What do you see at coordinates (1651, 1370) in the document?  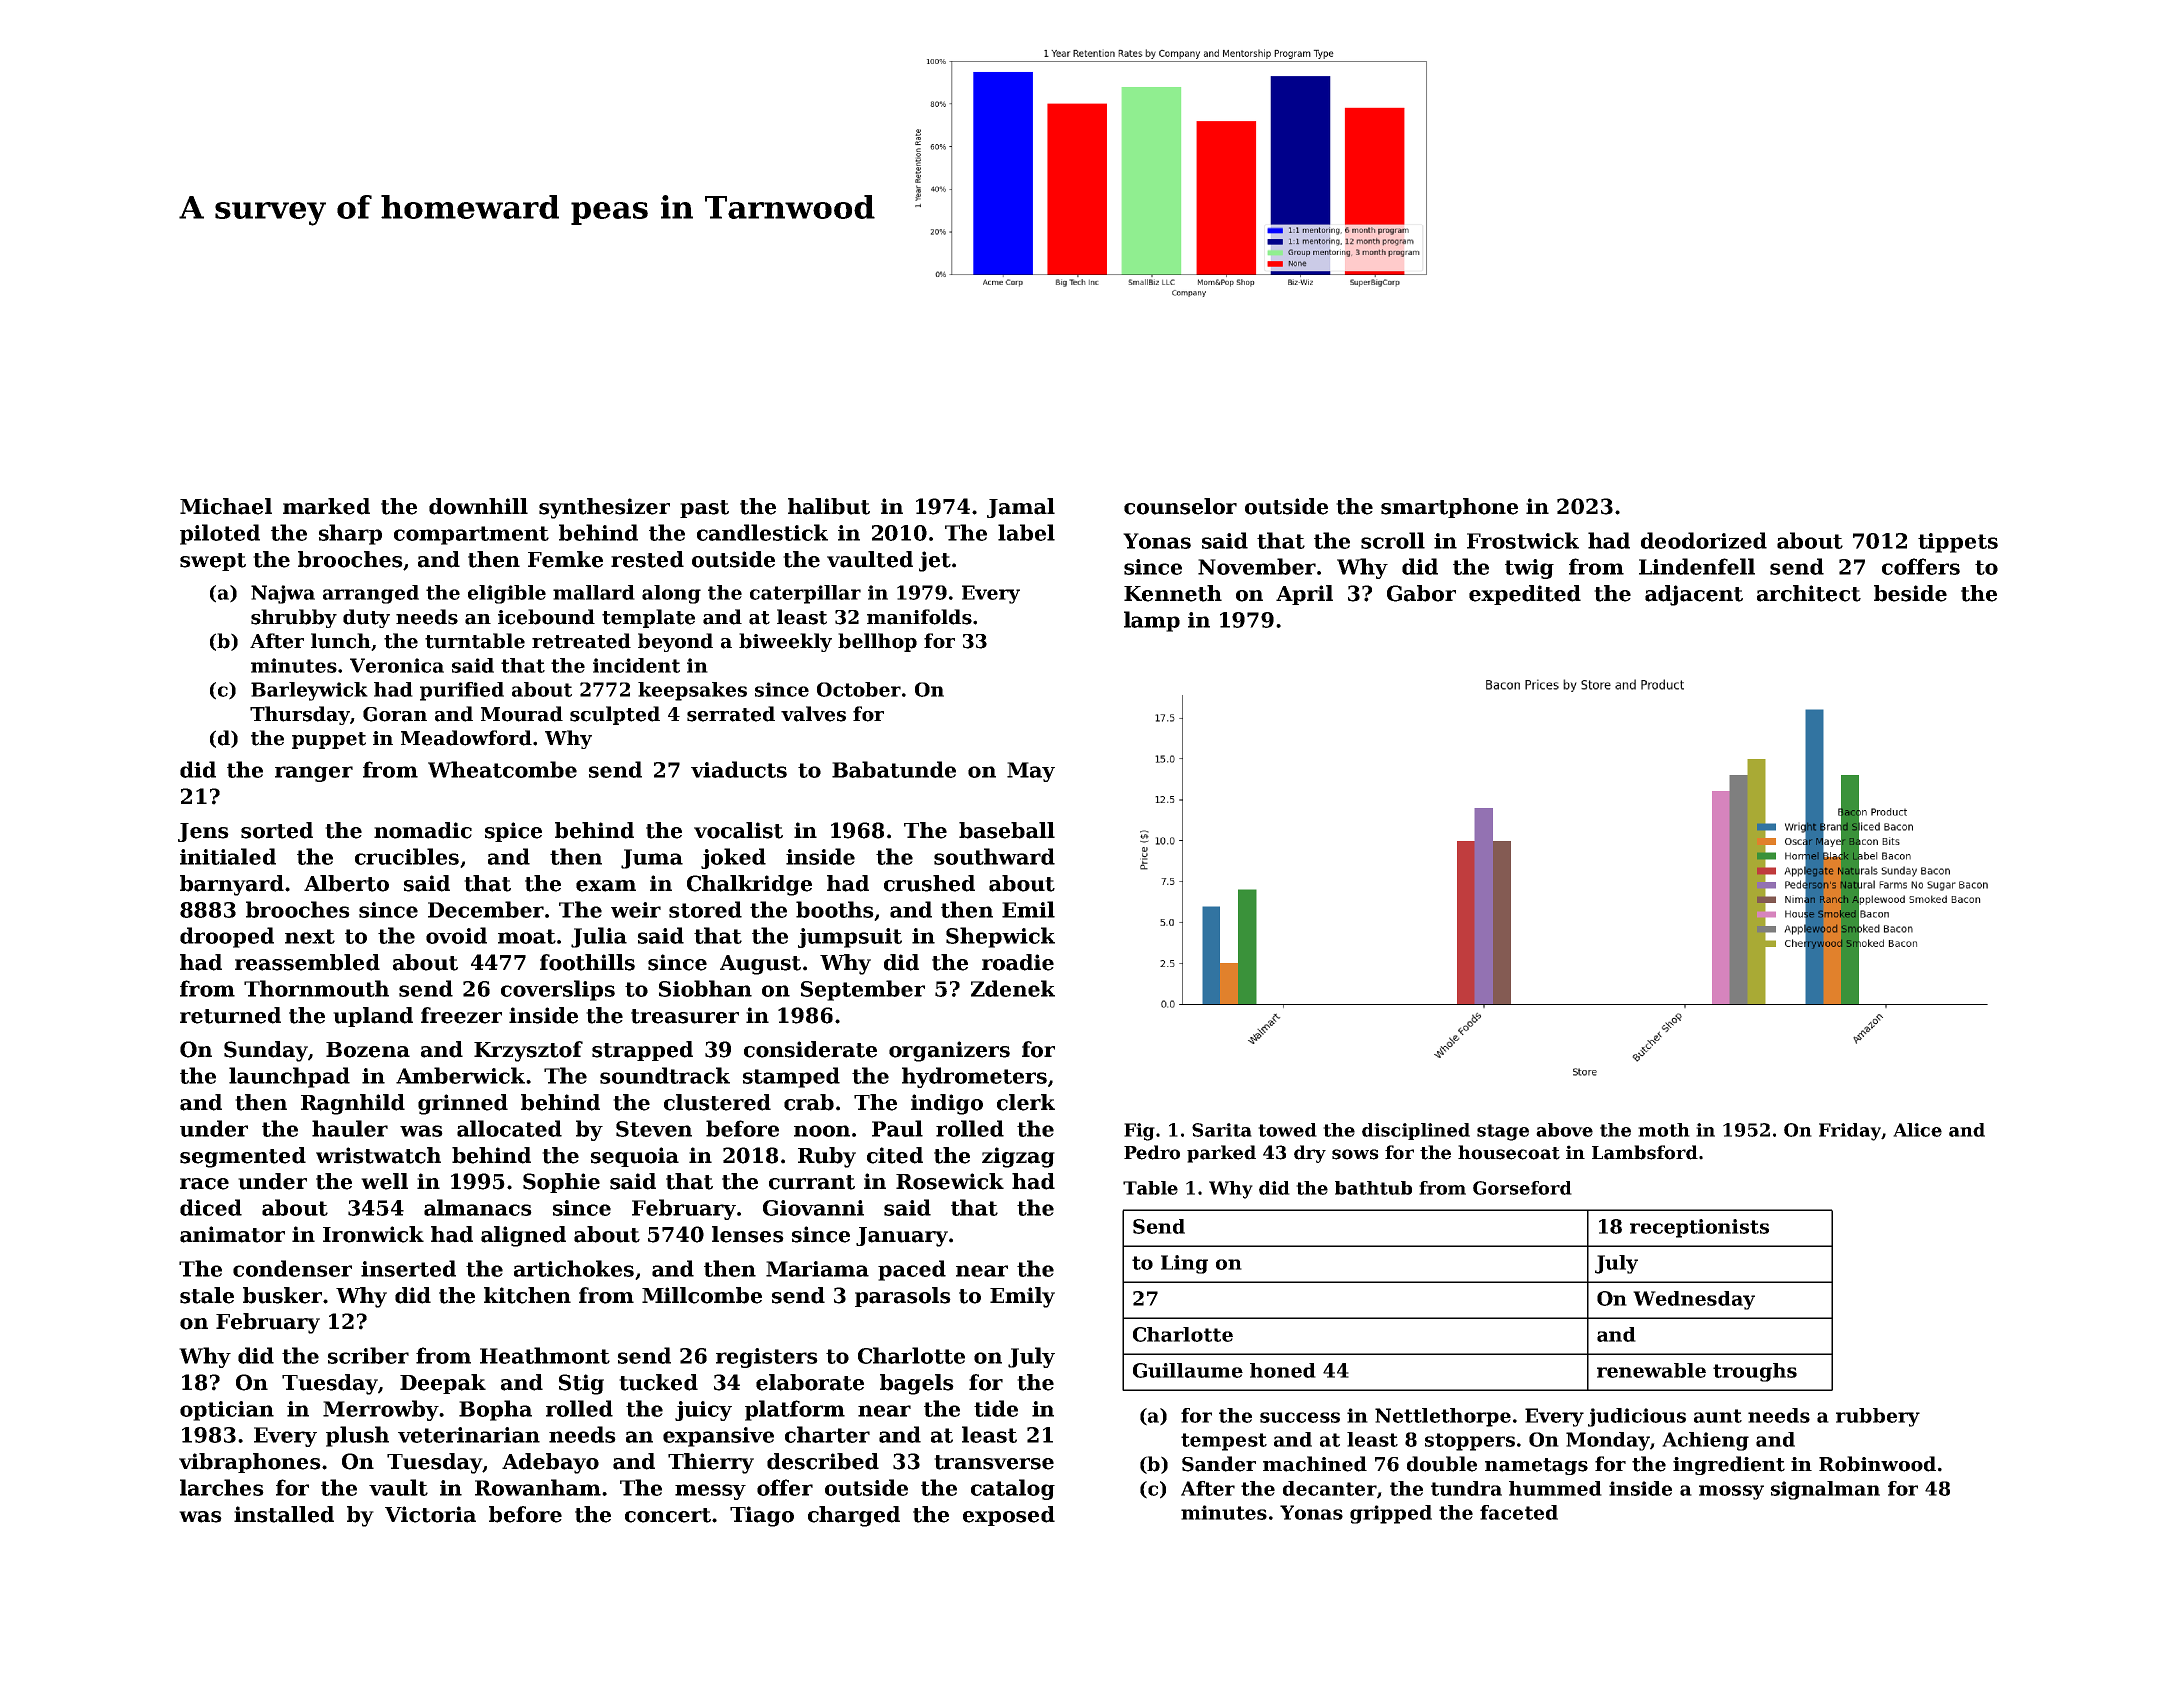 I see `renewable` at bounding box center [1651, 1370].
